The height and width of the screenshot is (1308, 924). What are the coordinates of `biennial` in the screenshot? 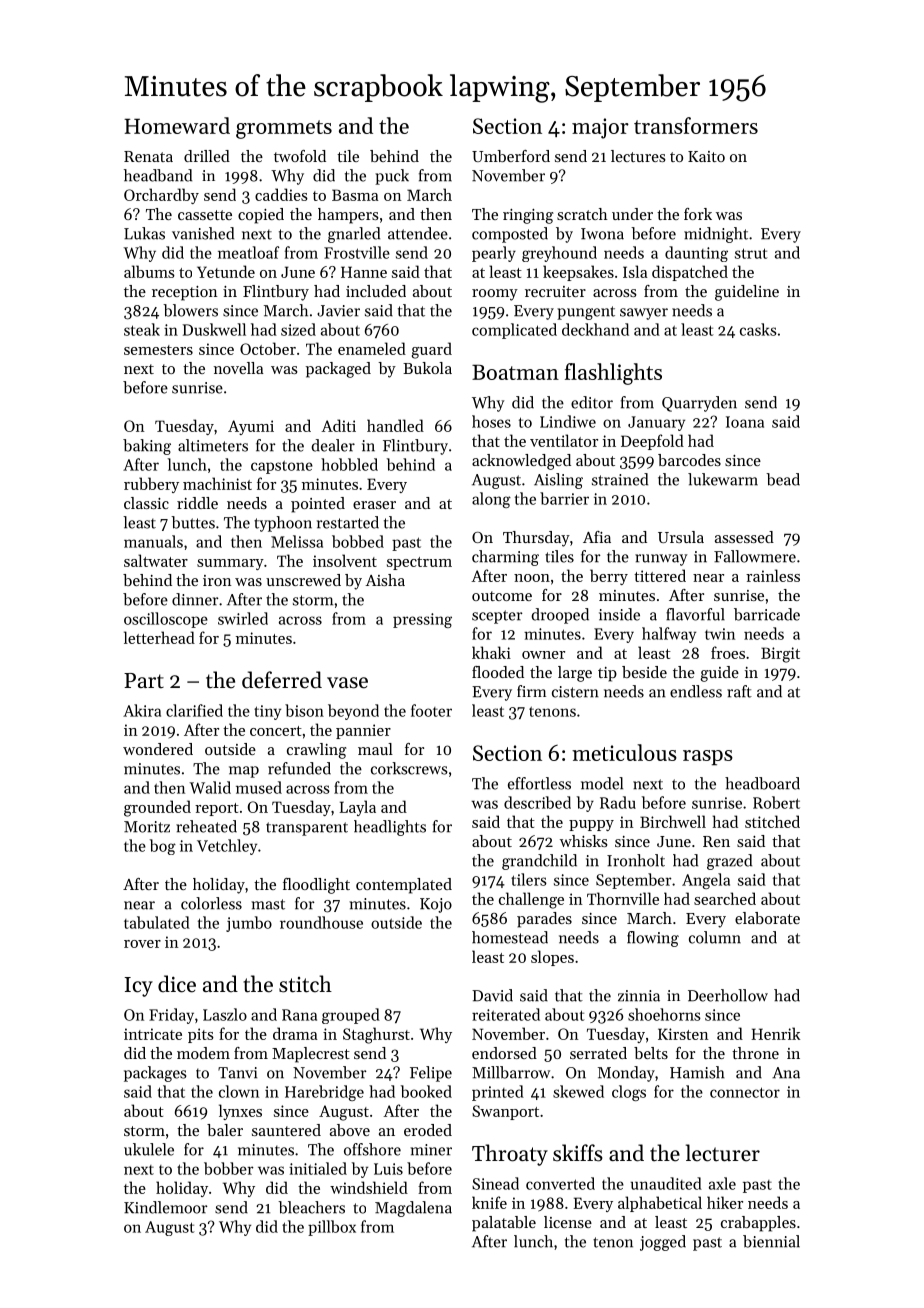 It's located at (771, 1241).
